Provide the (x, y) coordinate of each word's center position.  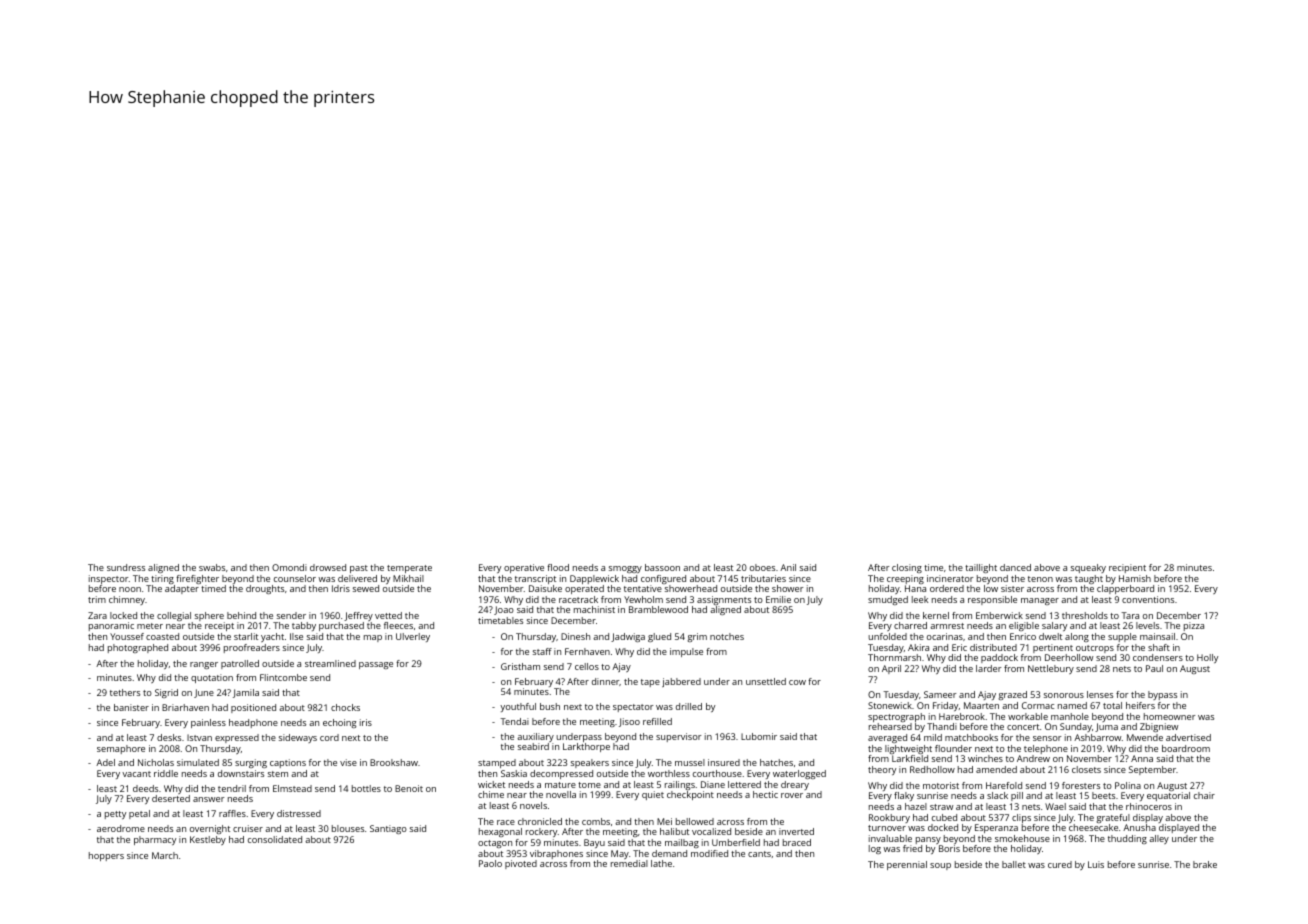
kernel (936, 615)
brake (1205, 864)
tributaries (763, 578)
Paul (1154, 668)
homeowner (1170, 716)
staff (542, 651)
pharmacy (155, 840)
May (620, 854)
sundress (126, 567)
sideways (298, 738)
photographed (138, 648)
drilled (689, 706)
